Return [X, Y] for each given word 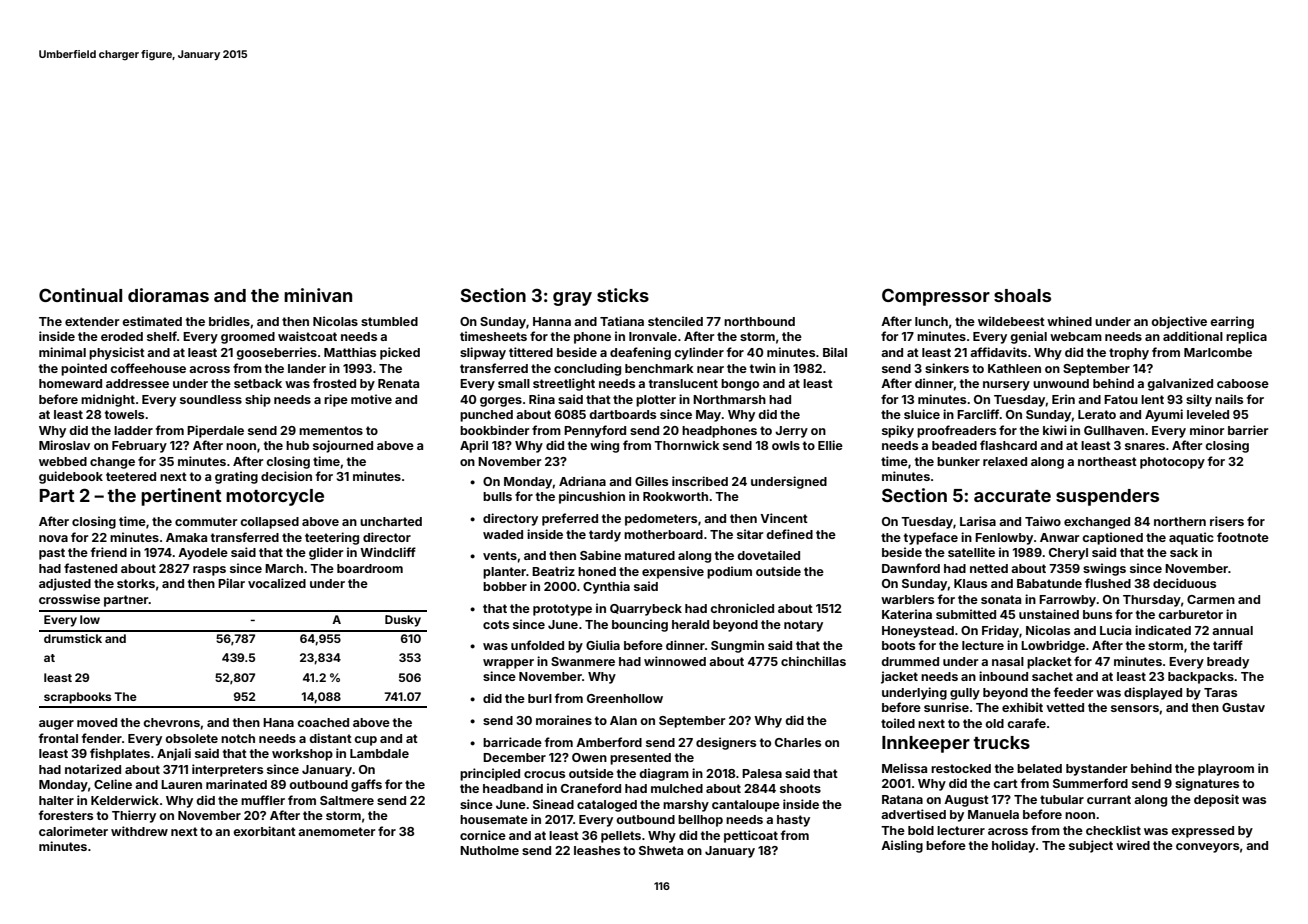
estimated [152, 321]
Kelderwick [125, 800]
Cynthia [606, 587]
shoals [1022, 295]
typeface [931, 538]
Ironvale [653, 336]
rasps [209, 571]
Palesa [762, 773]
